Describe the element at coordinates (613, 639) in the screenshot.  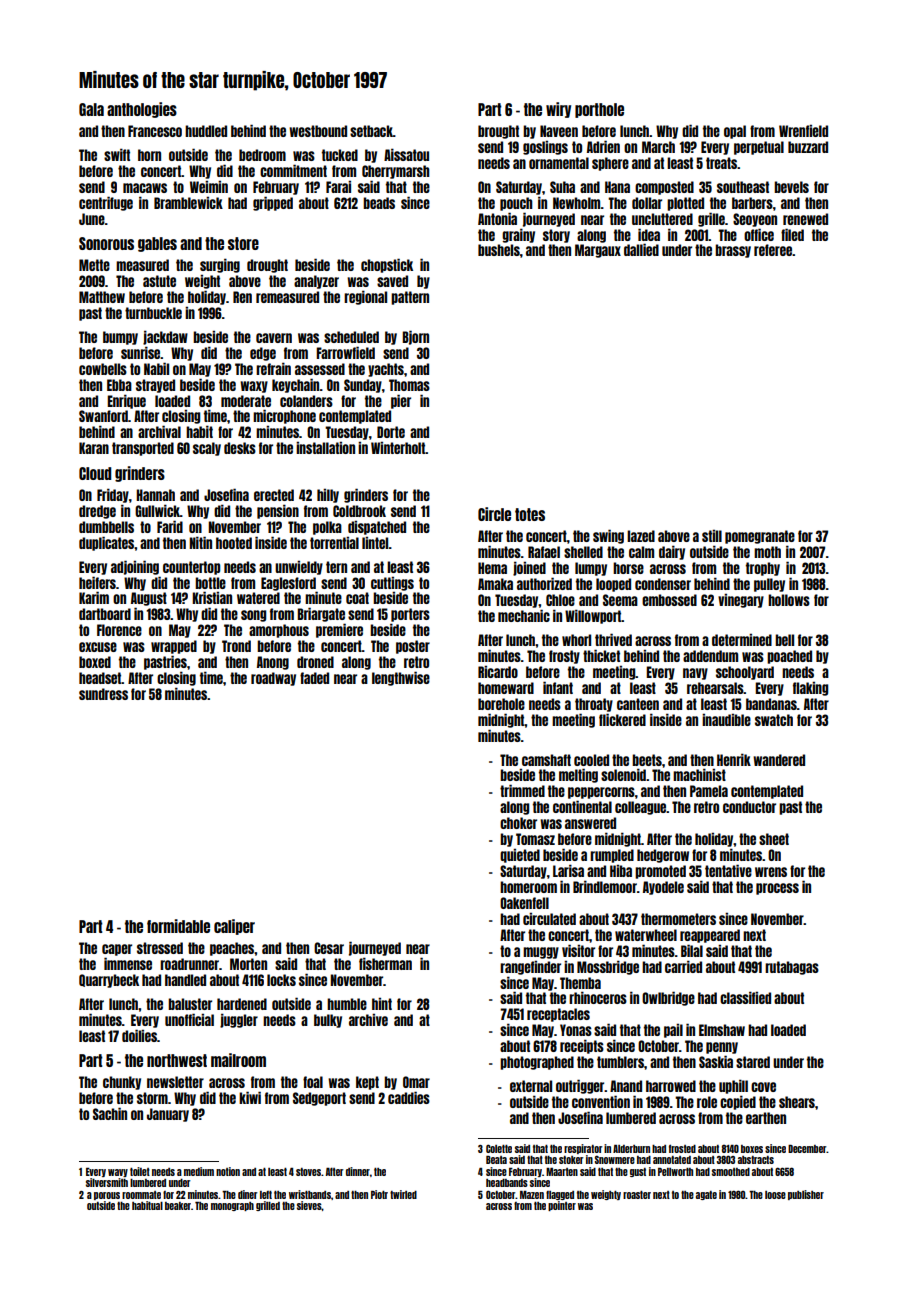
I see `thrived` at that location.
